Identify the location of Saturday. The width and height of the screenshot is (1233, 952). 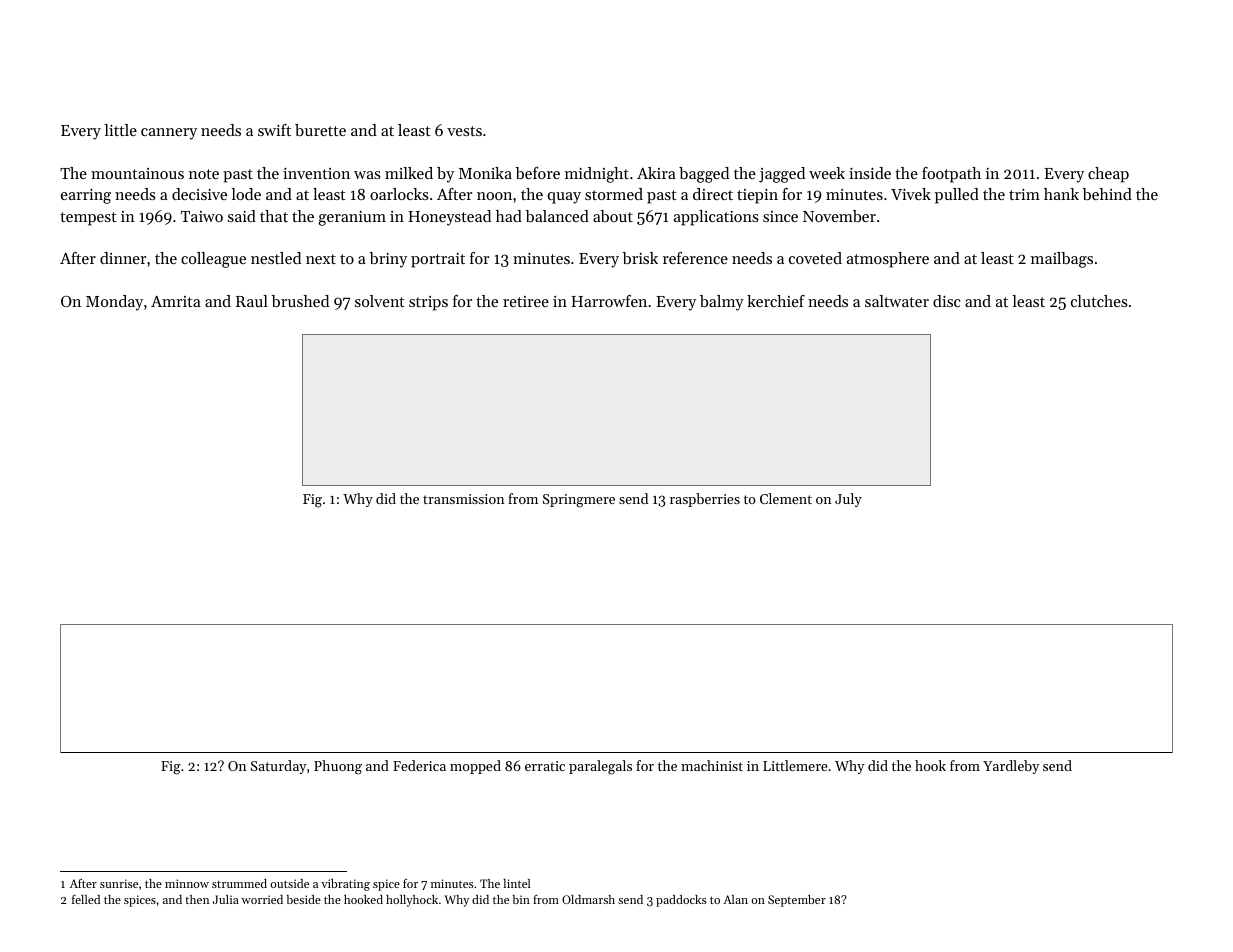
(278, 767).
